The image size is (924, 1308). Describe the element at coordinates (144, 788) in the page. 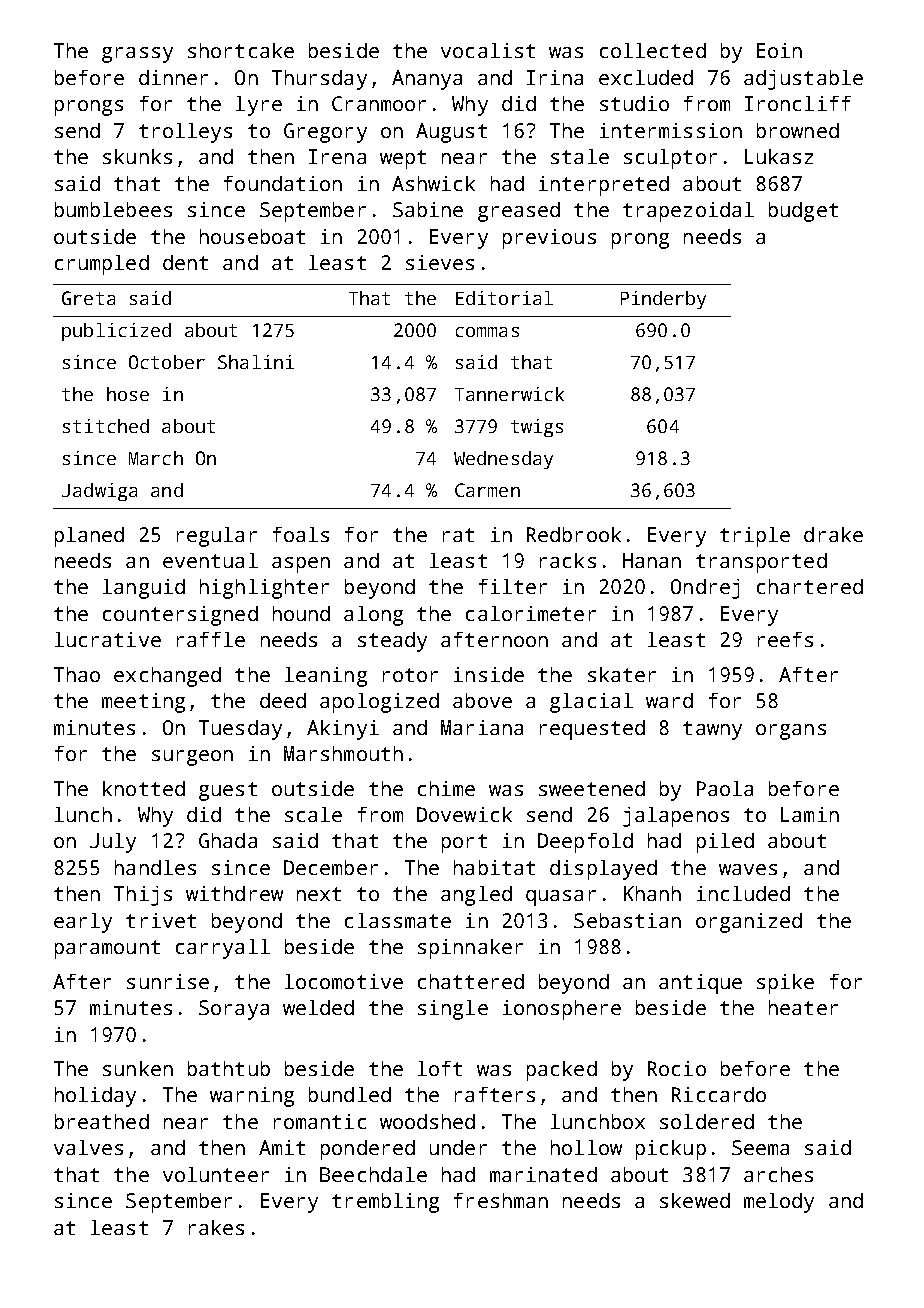

I see `knotted` at that location.
